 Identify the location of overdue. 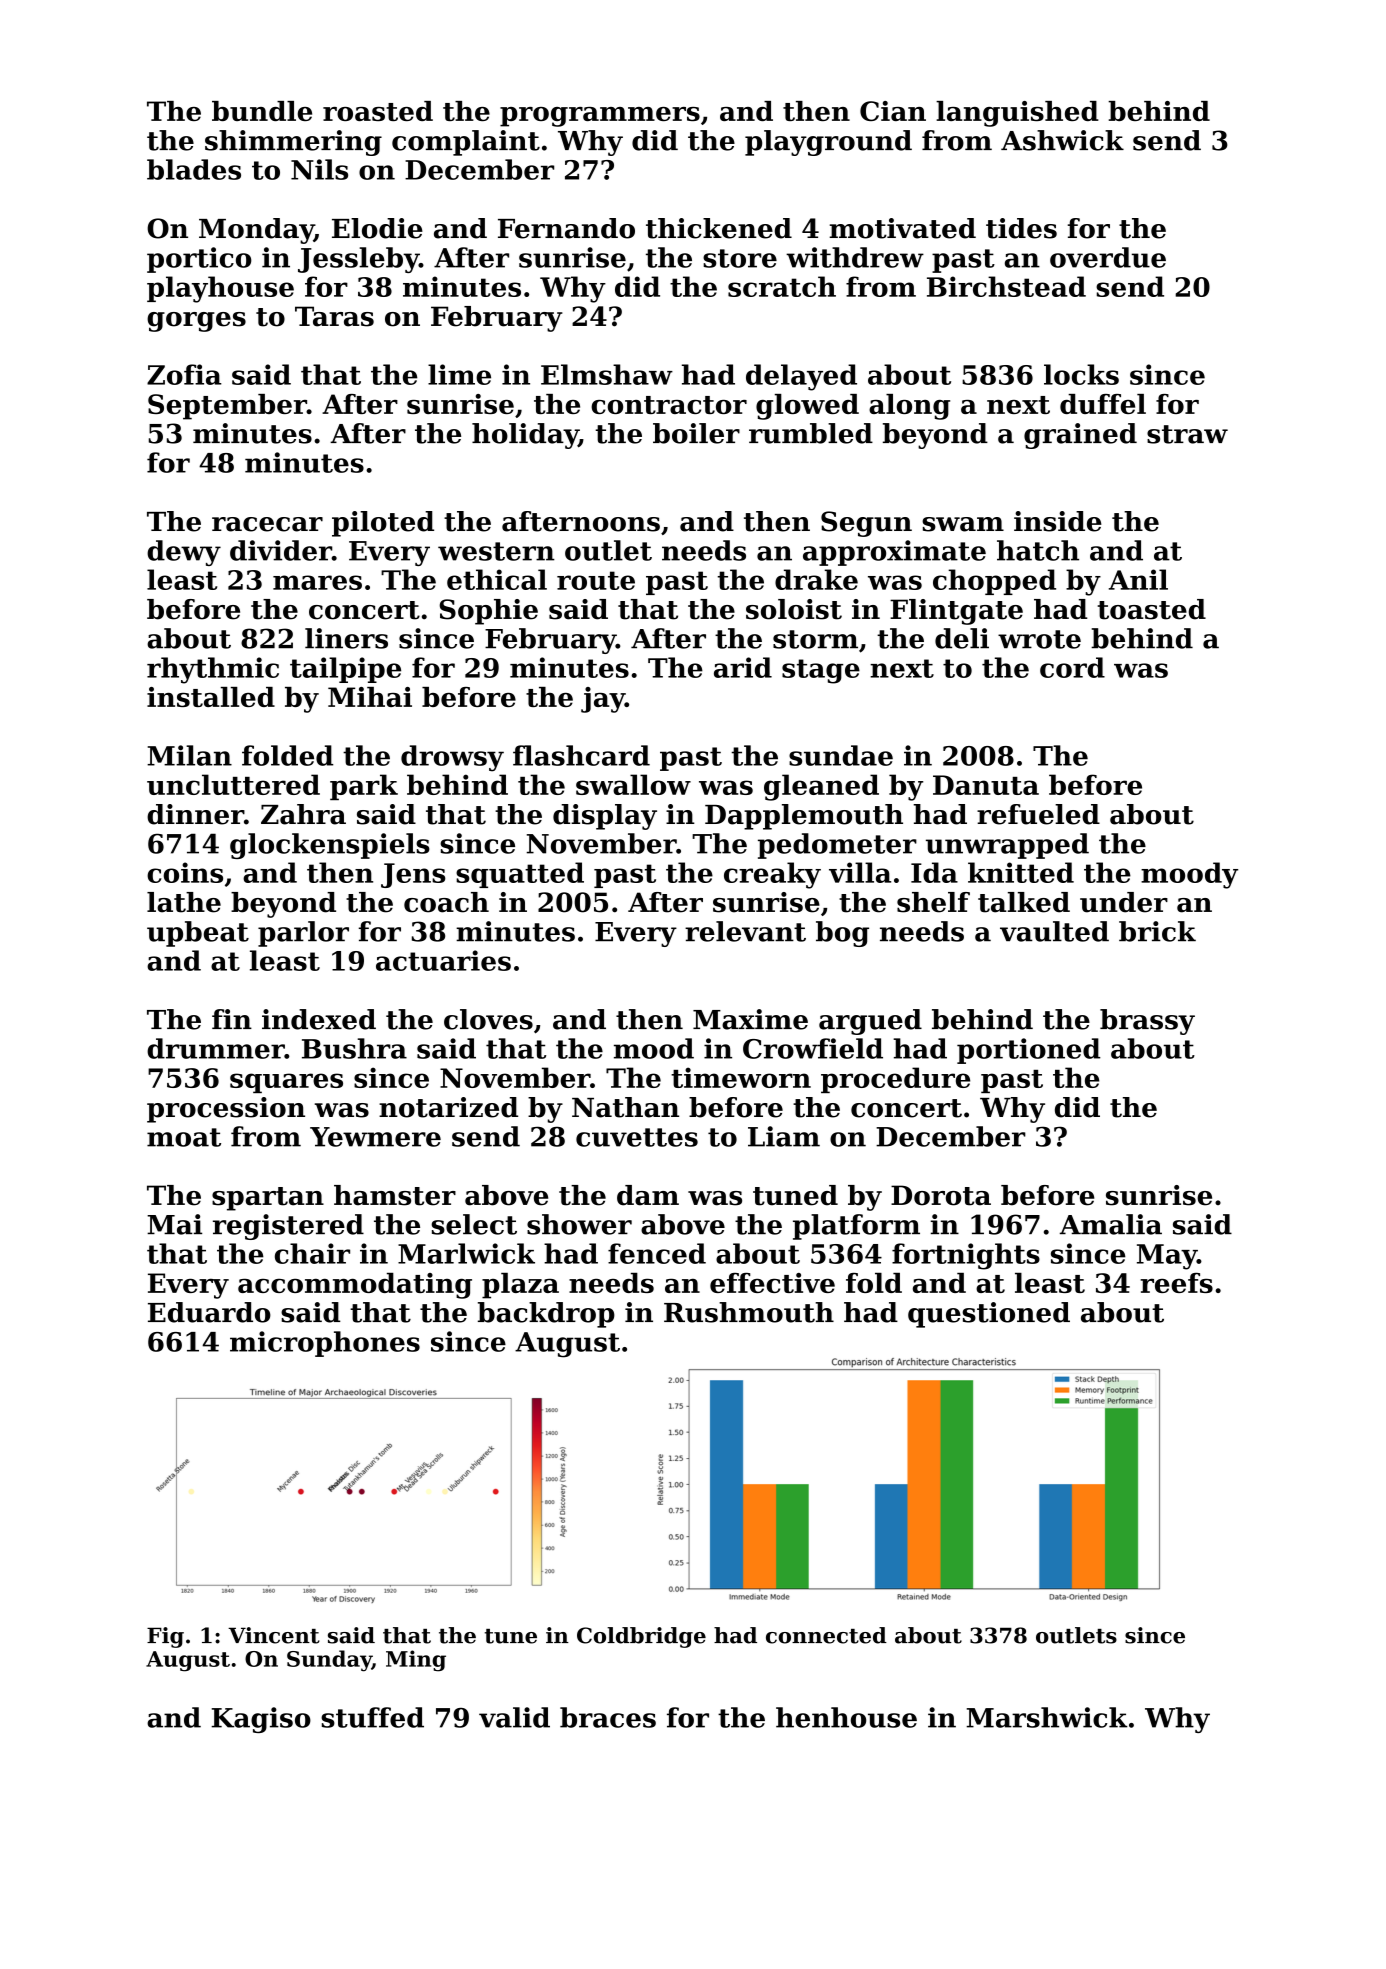
(1108, 257).
